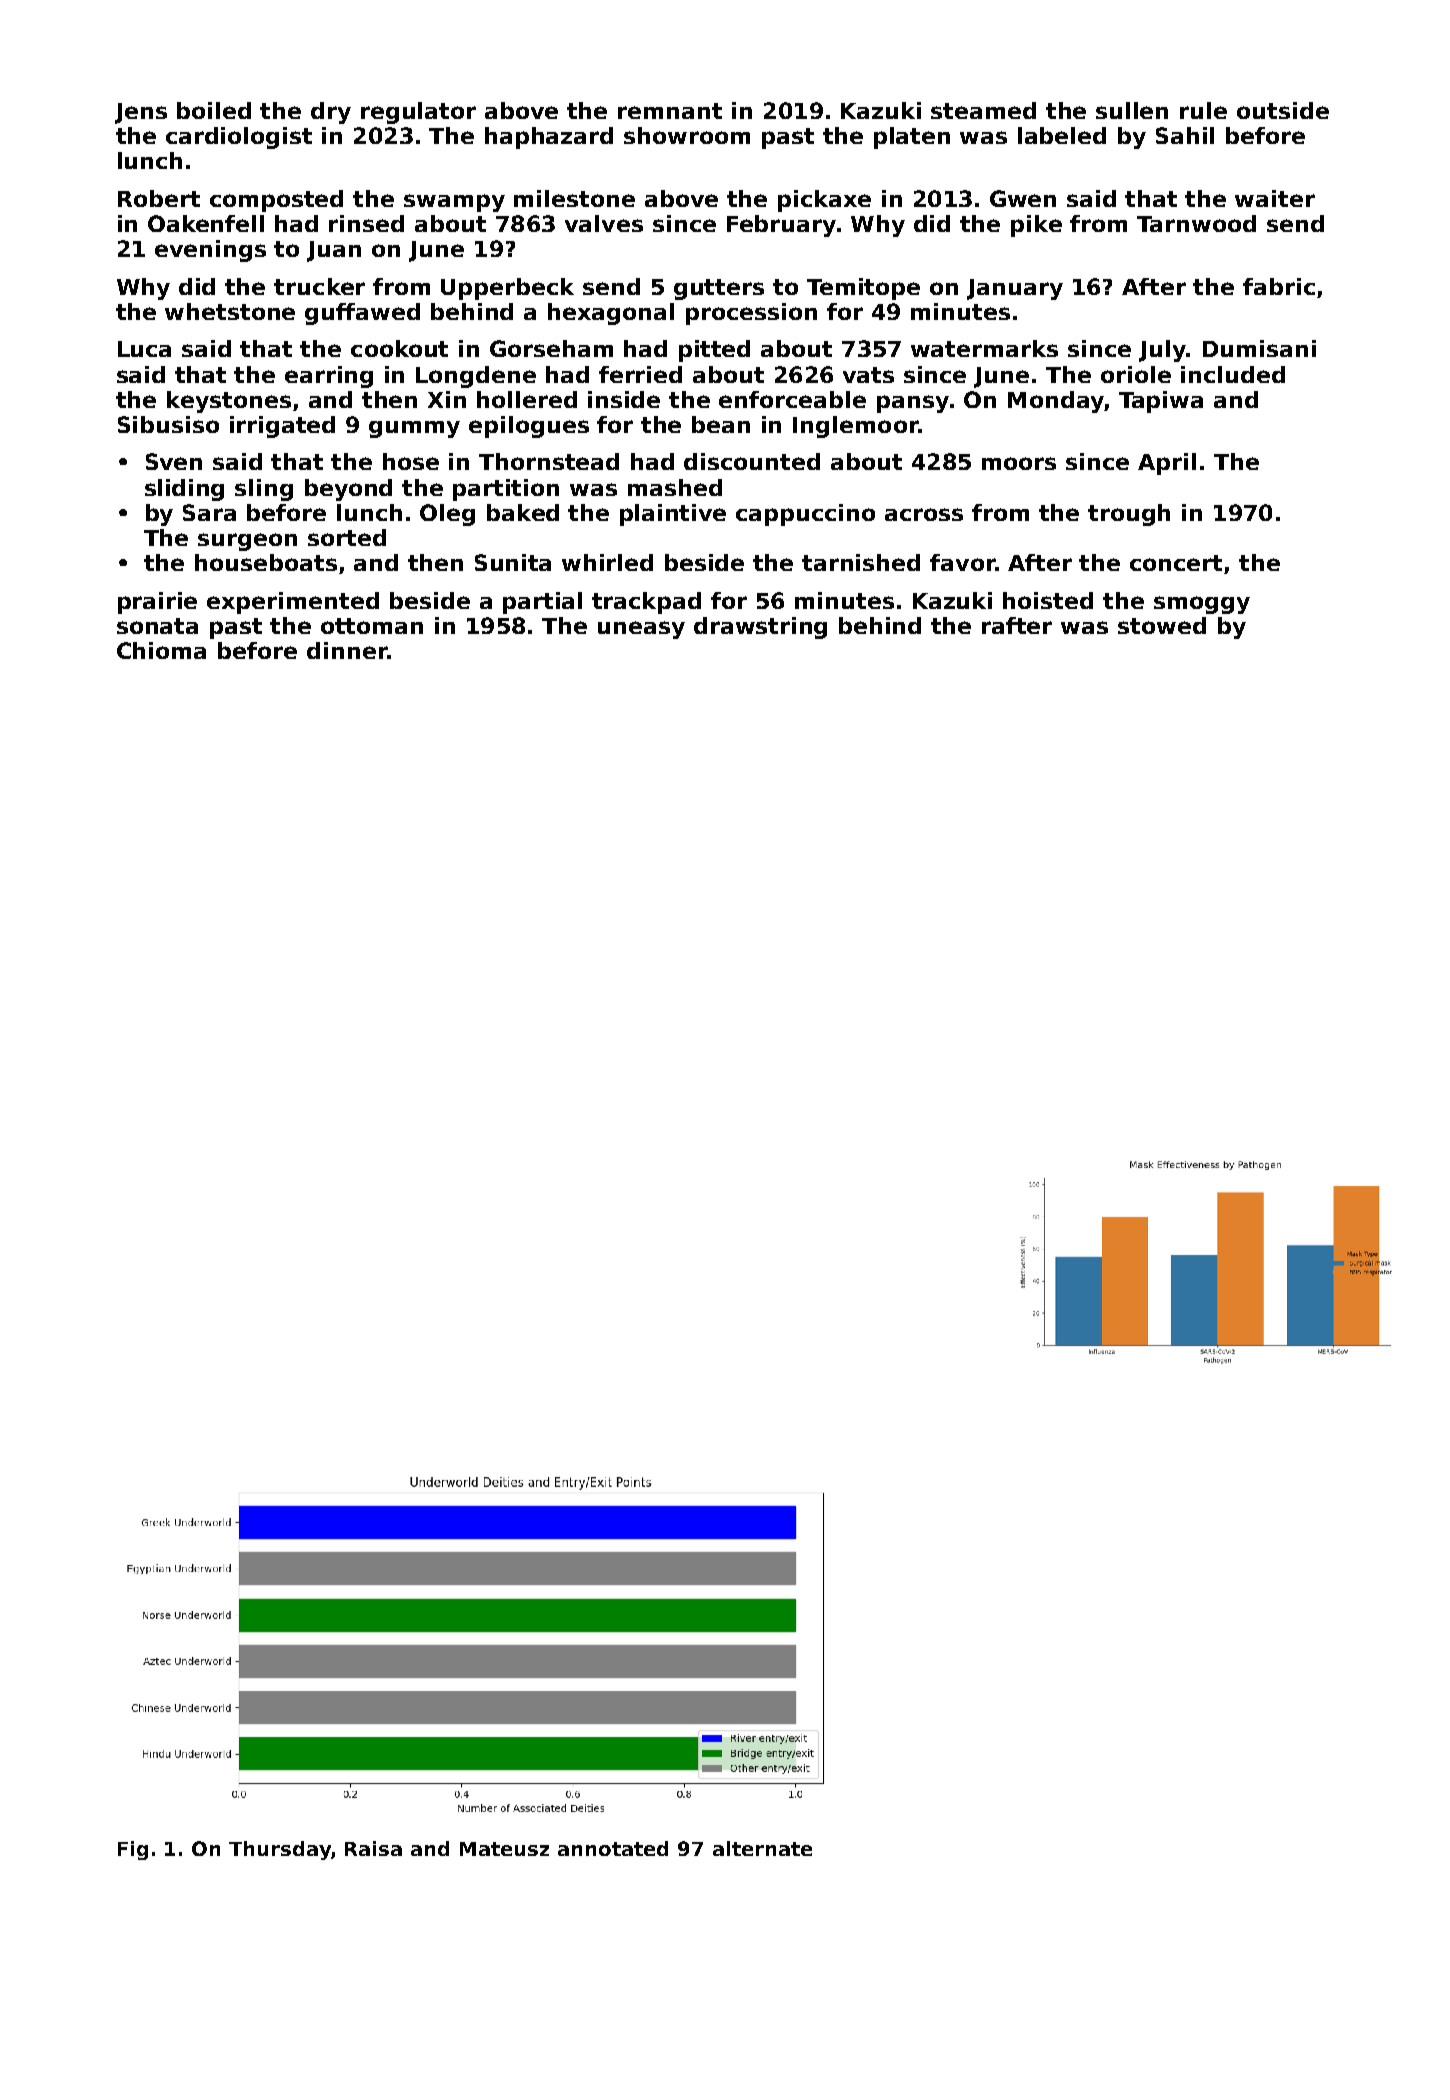 The width and height of the screenshot is (1450, 2100). Describe the element at coordinates (373, 1848) in the screenshot. I see `Raisa` at that location.
